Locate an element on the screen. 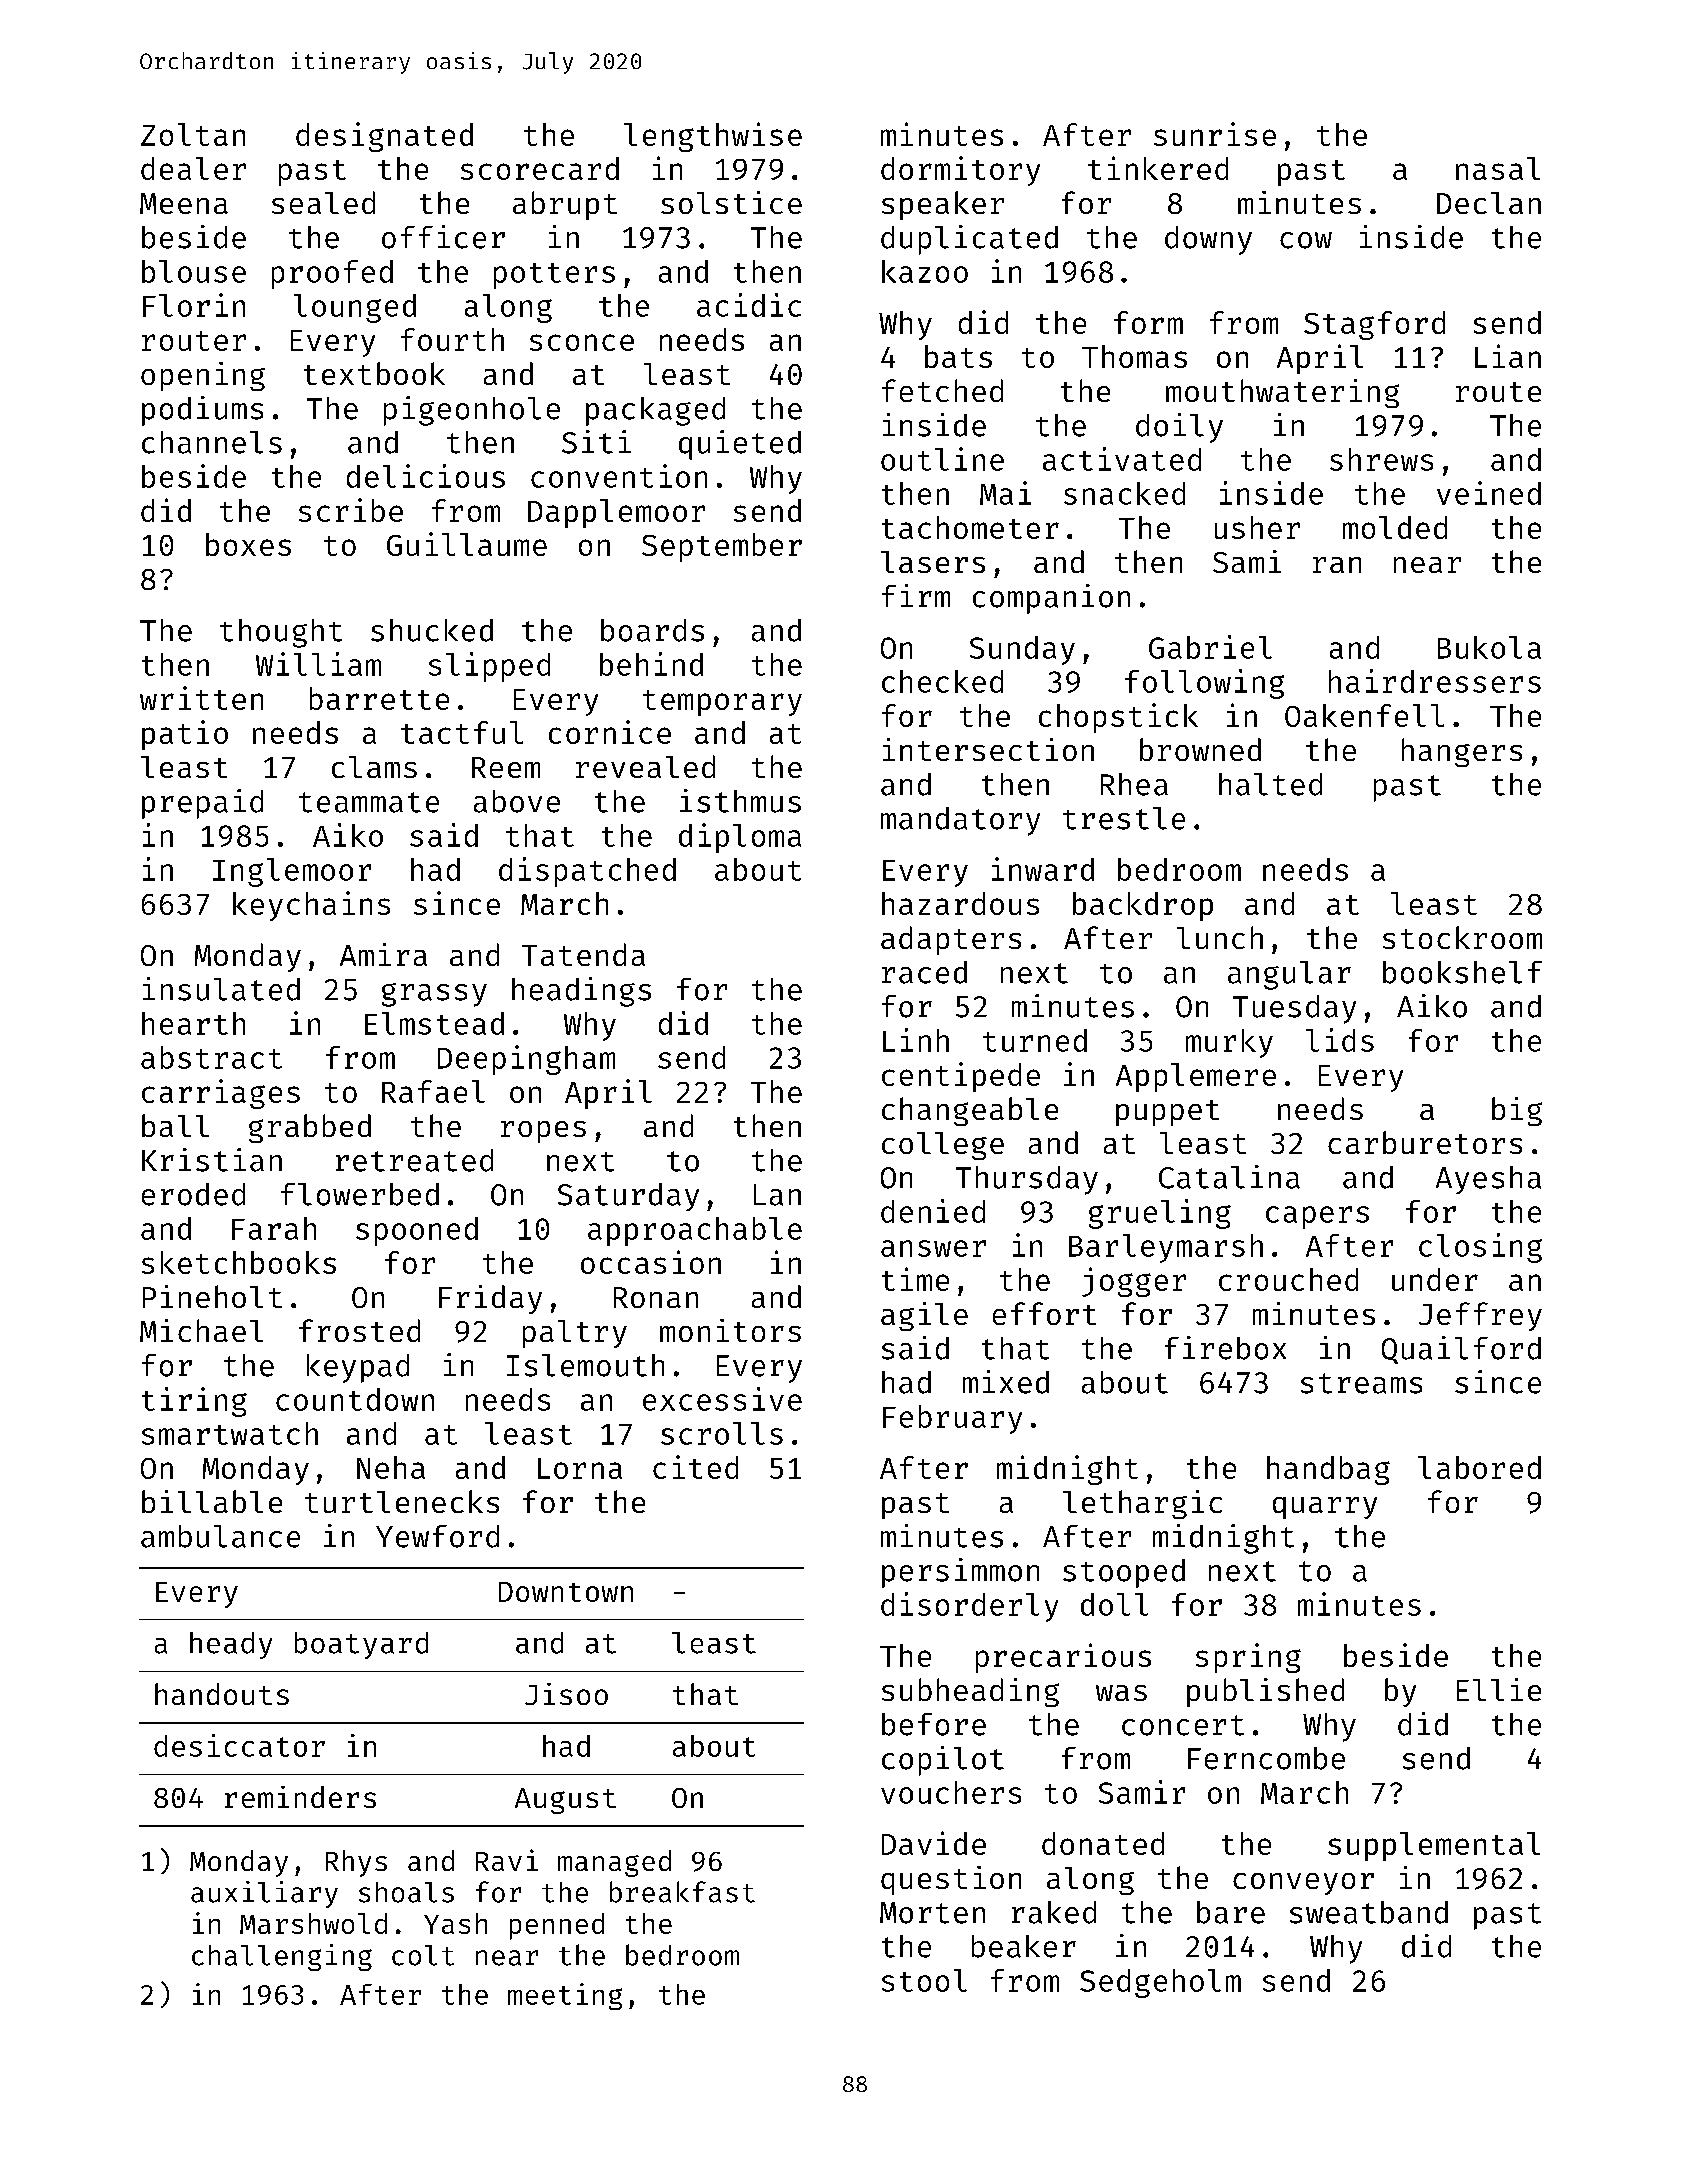  hangers is located at coordinates (1462, 752).
